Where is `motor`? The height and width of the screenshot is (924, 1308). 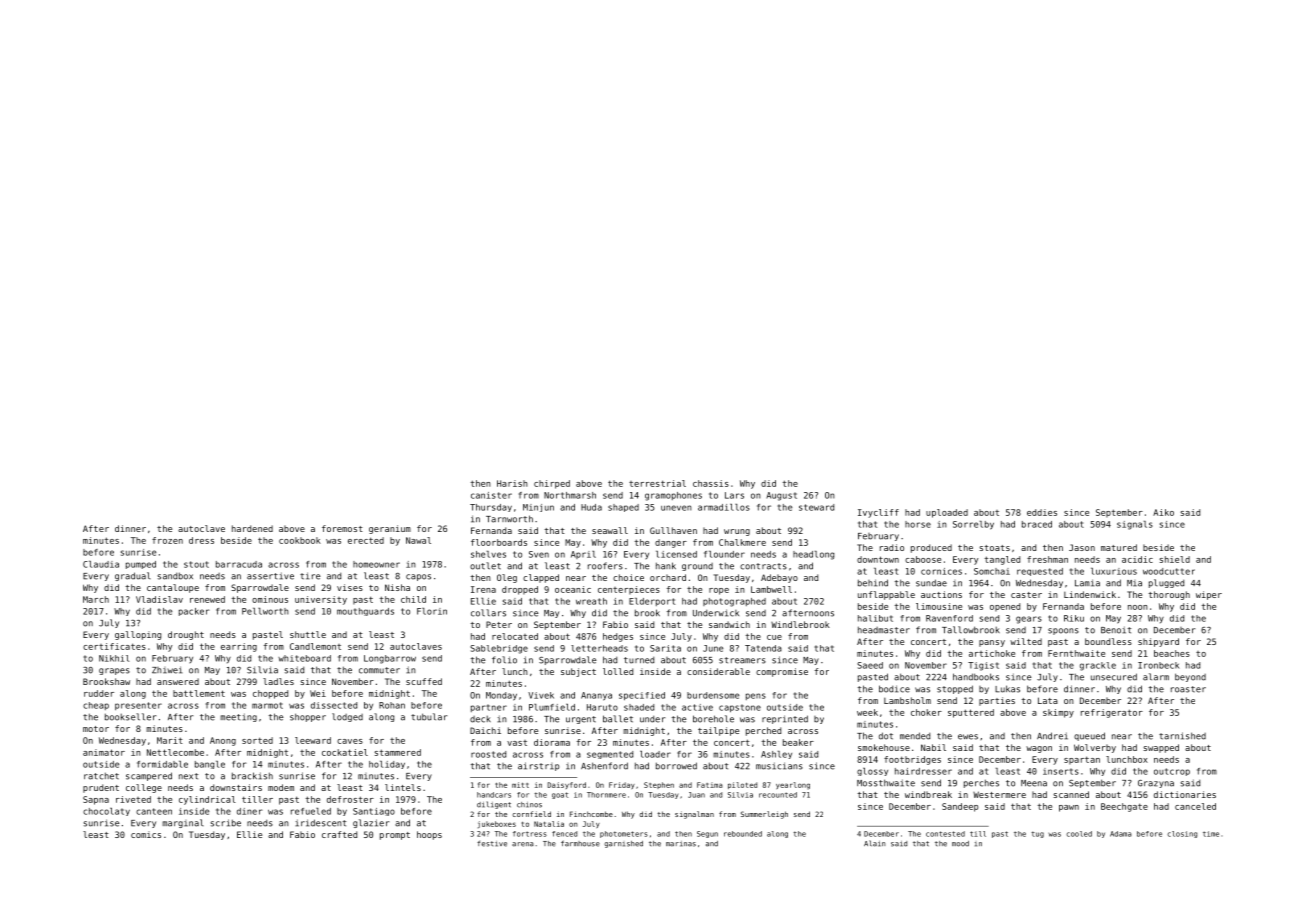
motor is located at coordinates (96, 729).
